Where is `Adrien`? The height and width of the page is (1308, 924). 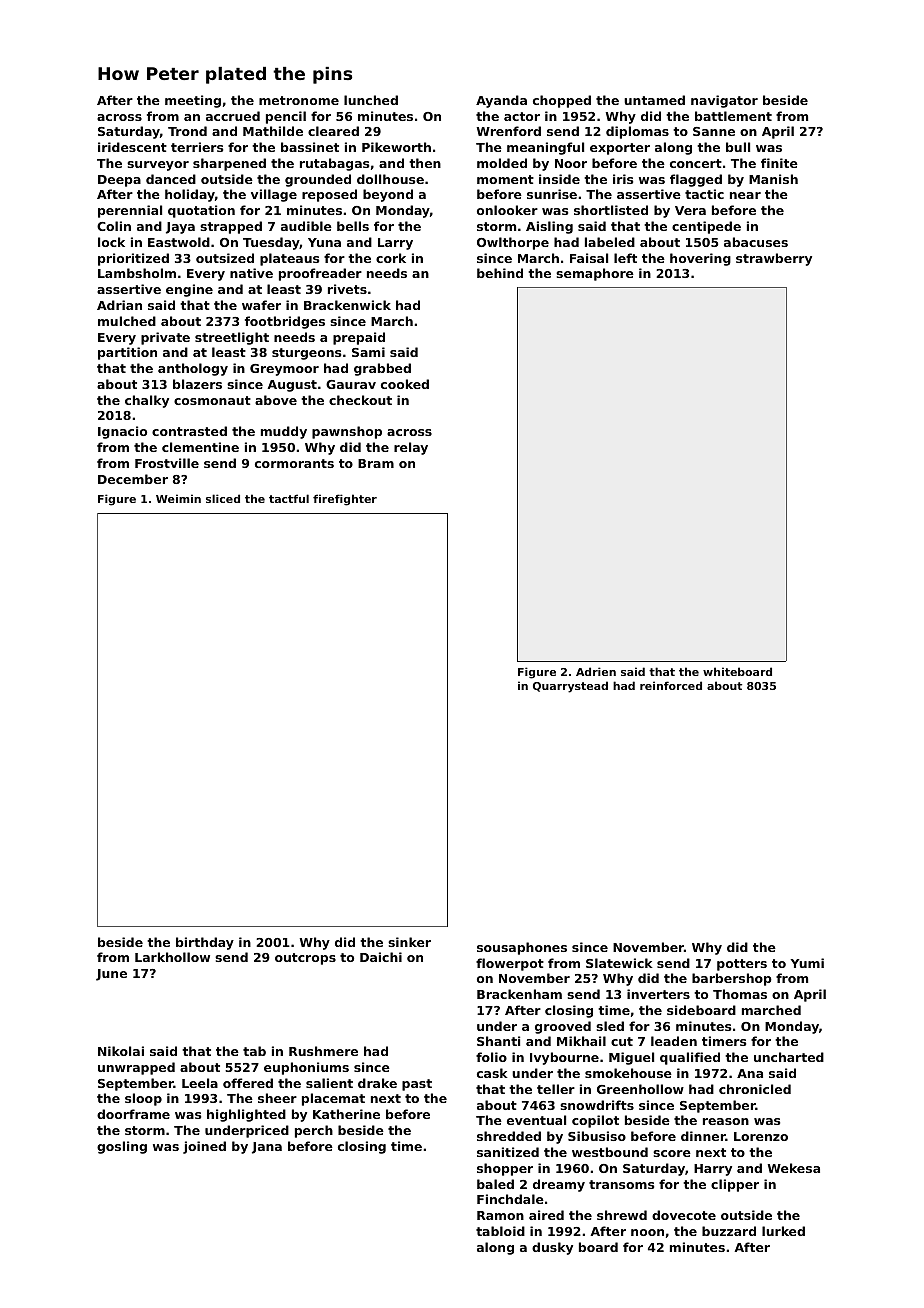
Adrien is located at coordinates (596, 671).
